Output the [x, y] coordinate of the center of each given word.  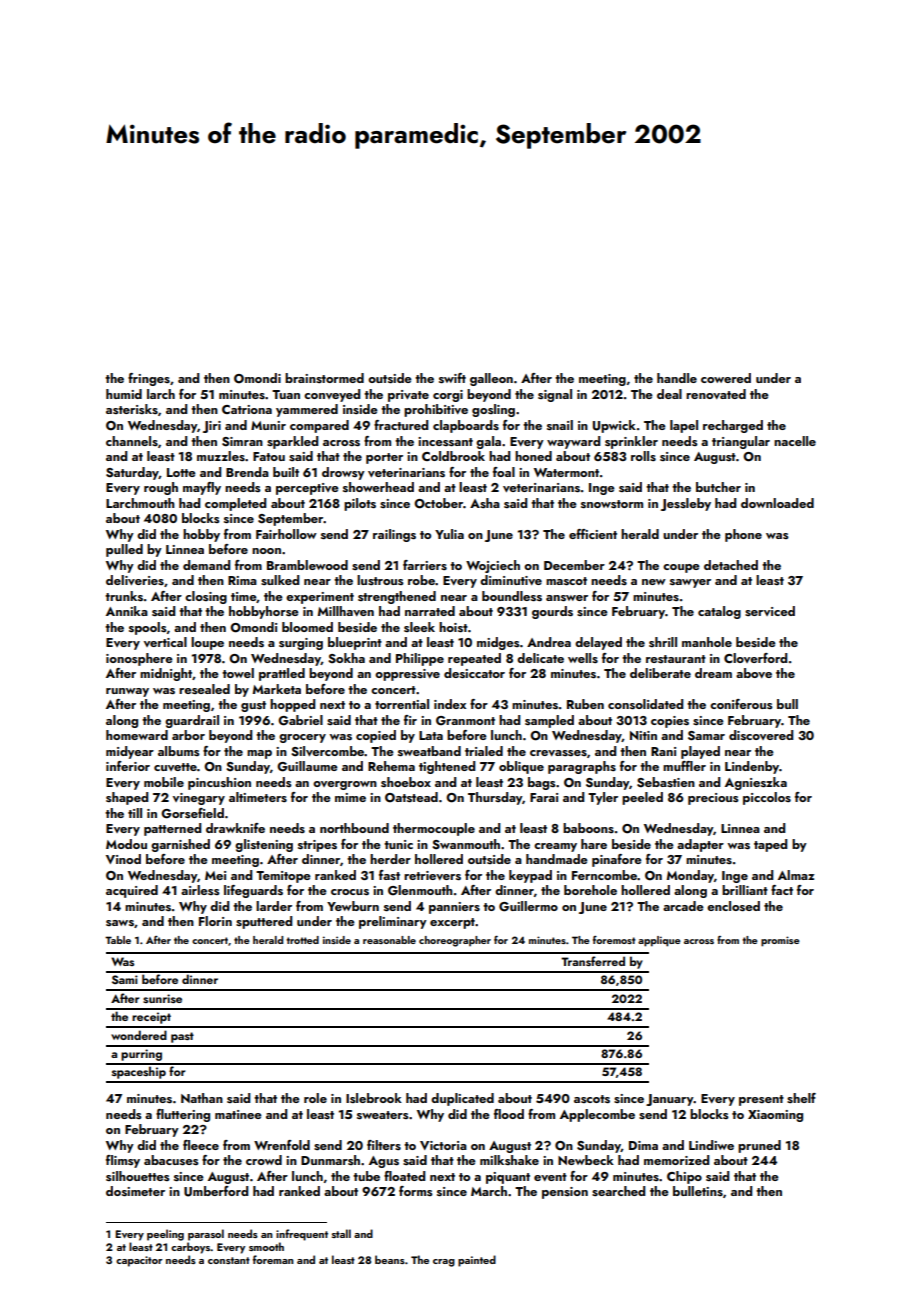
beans [390, 1259]
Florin [215, 921]
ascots [592, 1099]
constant [229, 1260]
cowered [726, 378]
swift [452, 378]
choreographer [455, 941]
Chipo [684, 1177]
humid [124, 394]
